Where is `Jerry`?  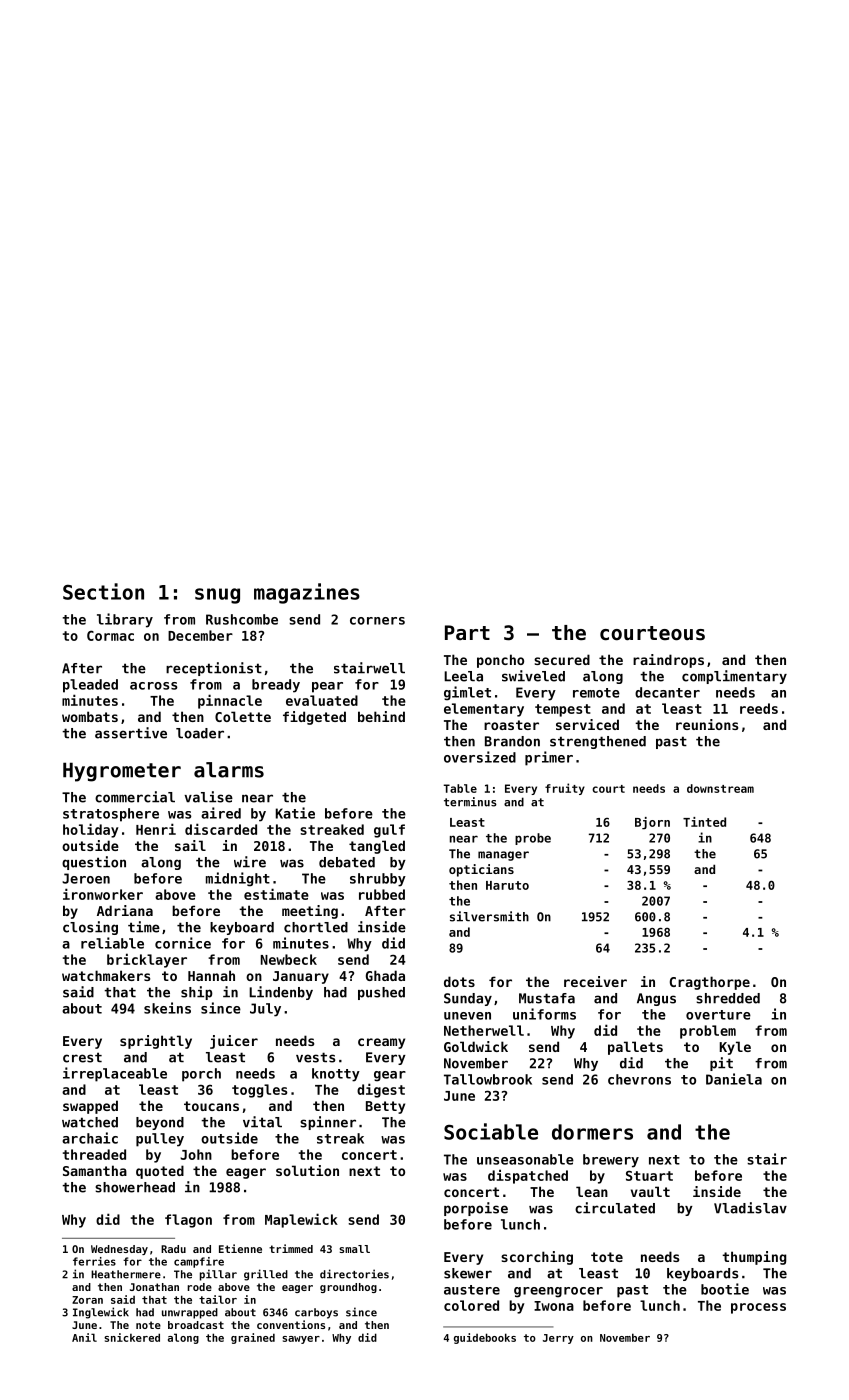 Jerry is located at coordinates (558, 1339).
